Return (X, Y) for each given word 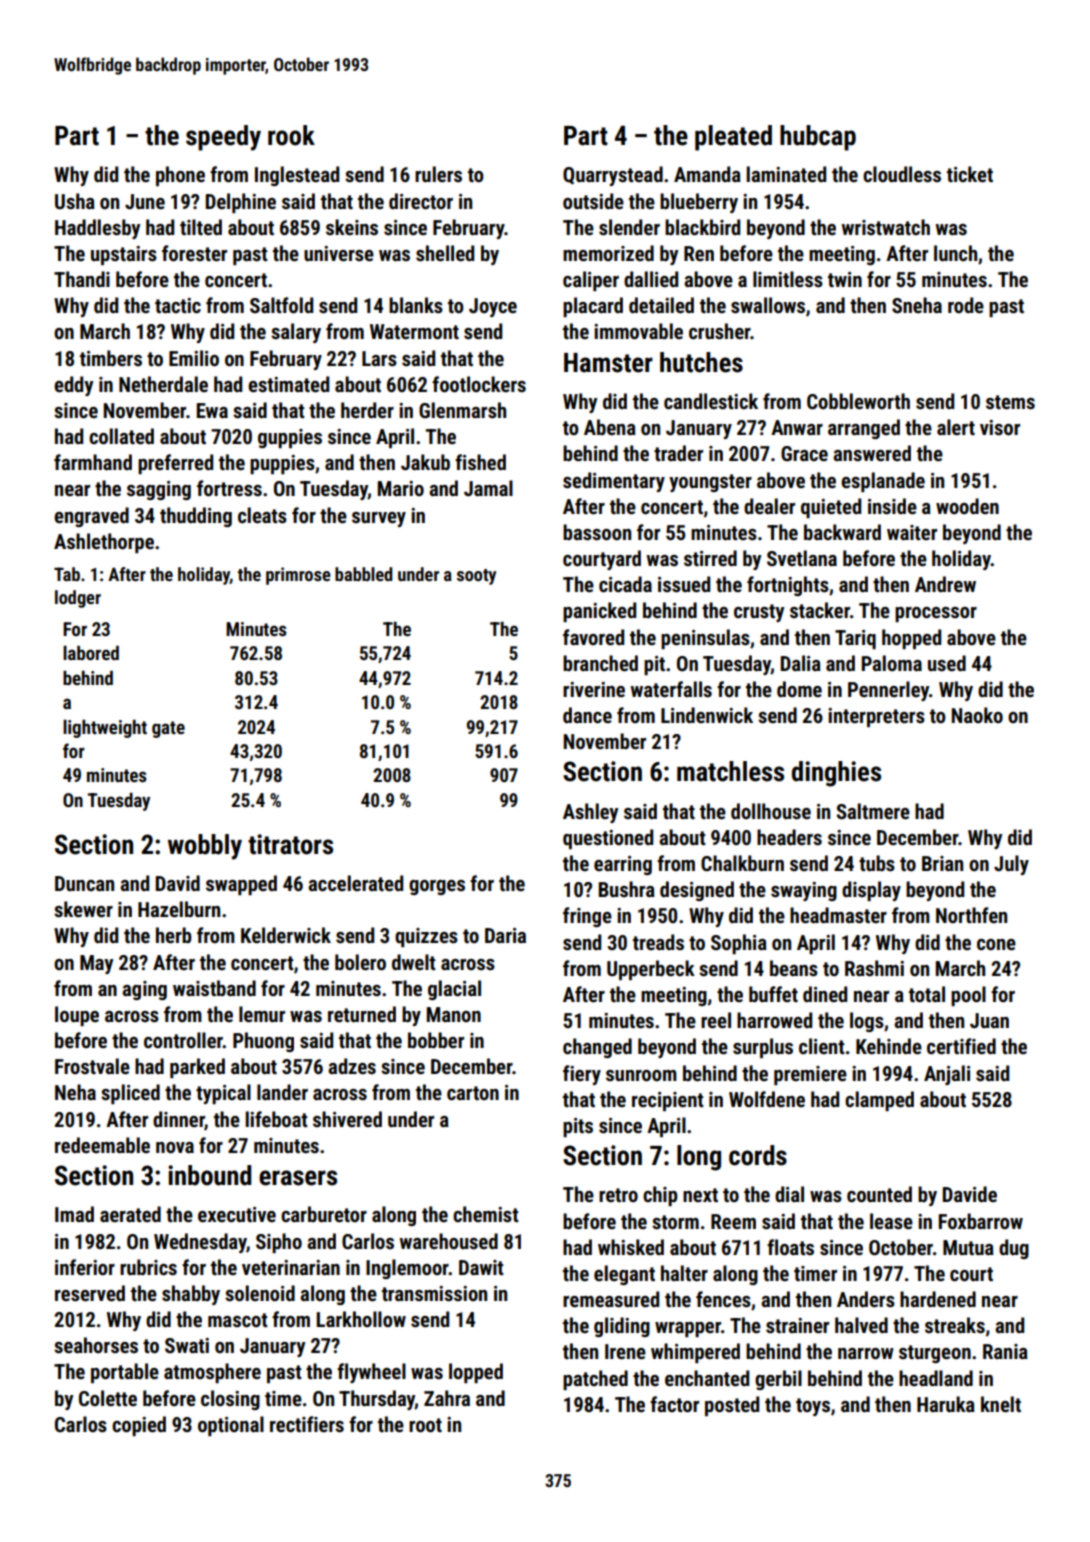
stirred (710, 558)
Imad (74, 1214)
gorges (437, 887)
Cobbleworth (858, 401)
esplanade (883, 482)
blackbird (702, 227)
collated (121, 436)
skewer (83, 909)
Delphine (241, 203)
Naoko (977, 715)
